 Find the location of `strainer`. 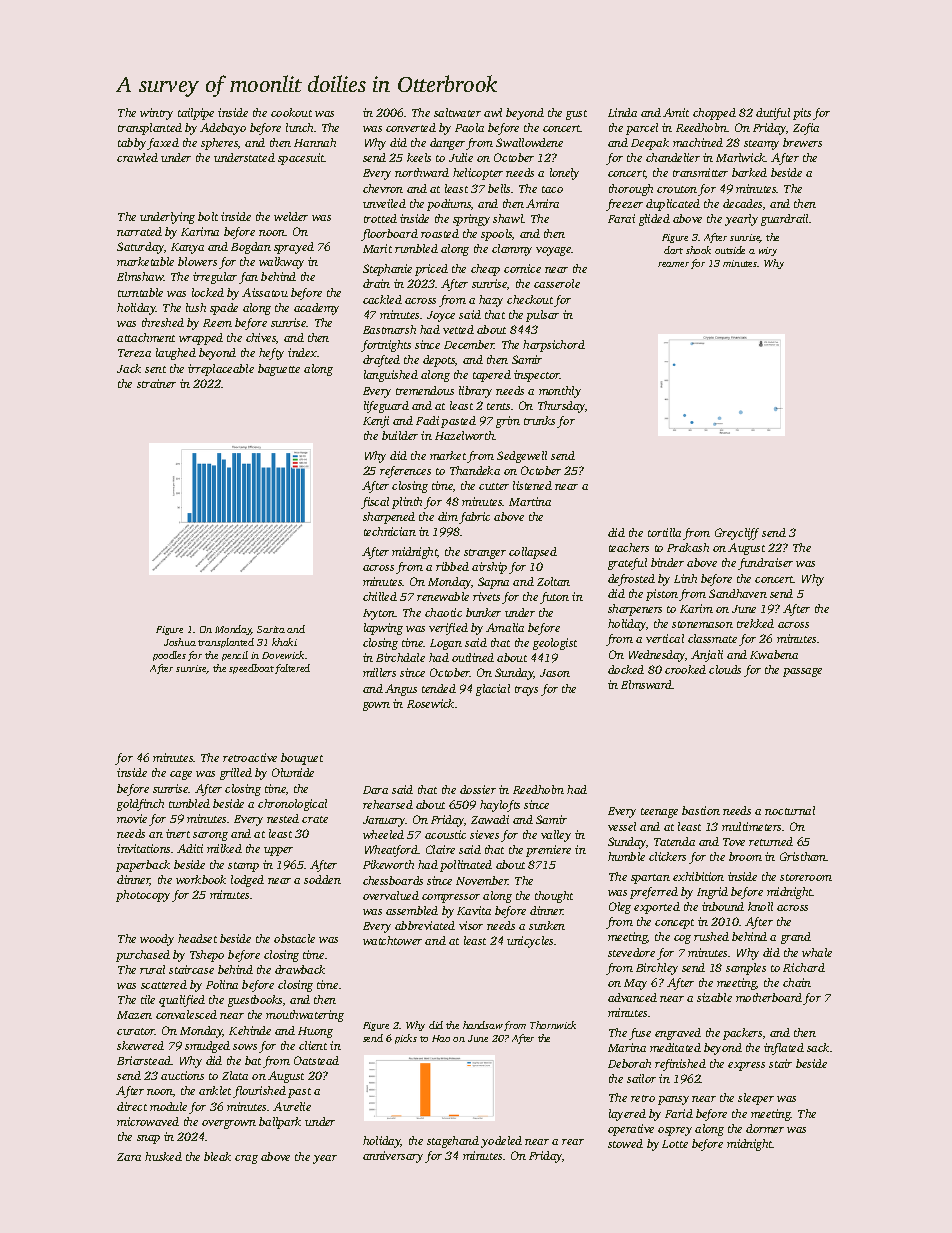

strainer is located at coordinates (156, 383).
